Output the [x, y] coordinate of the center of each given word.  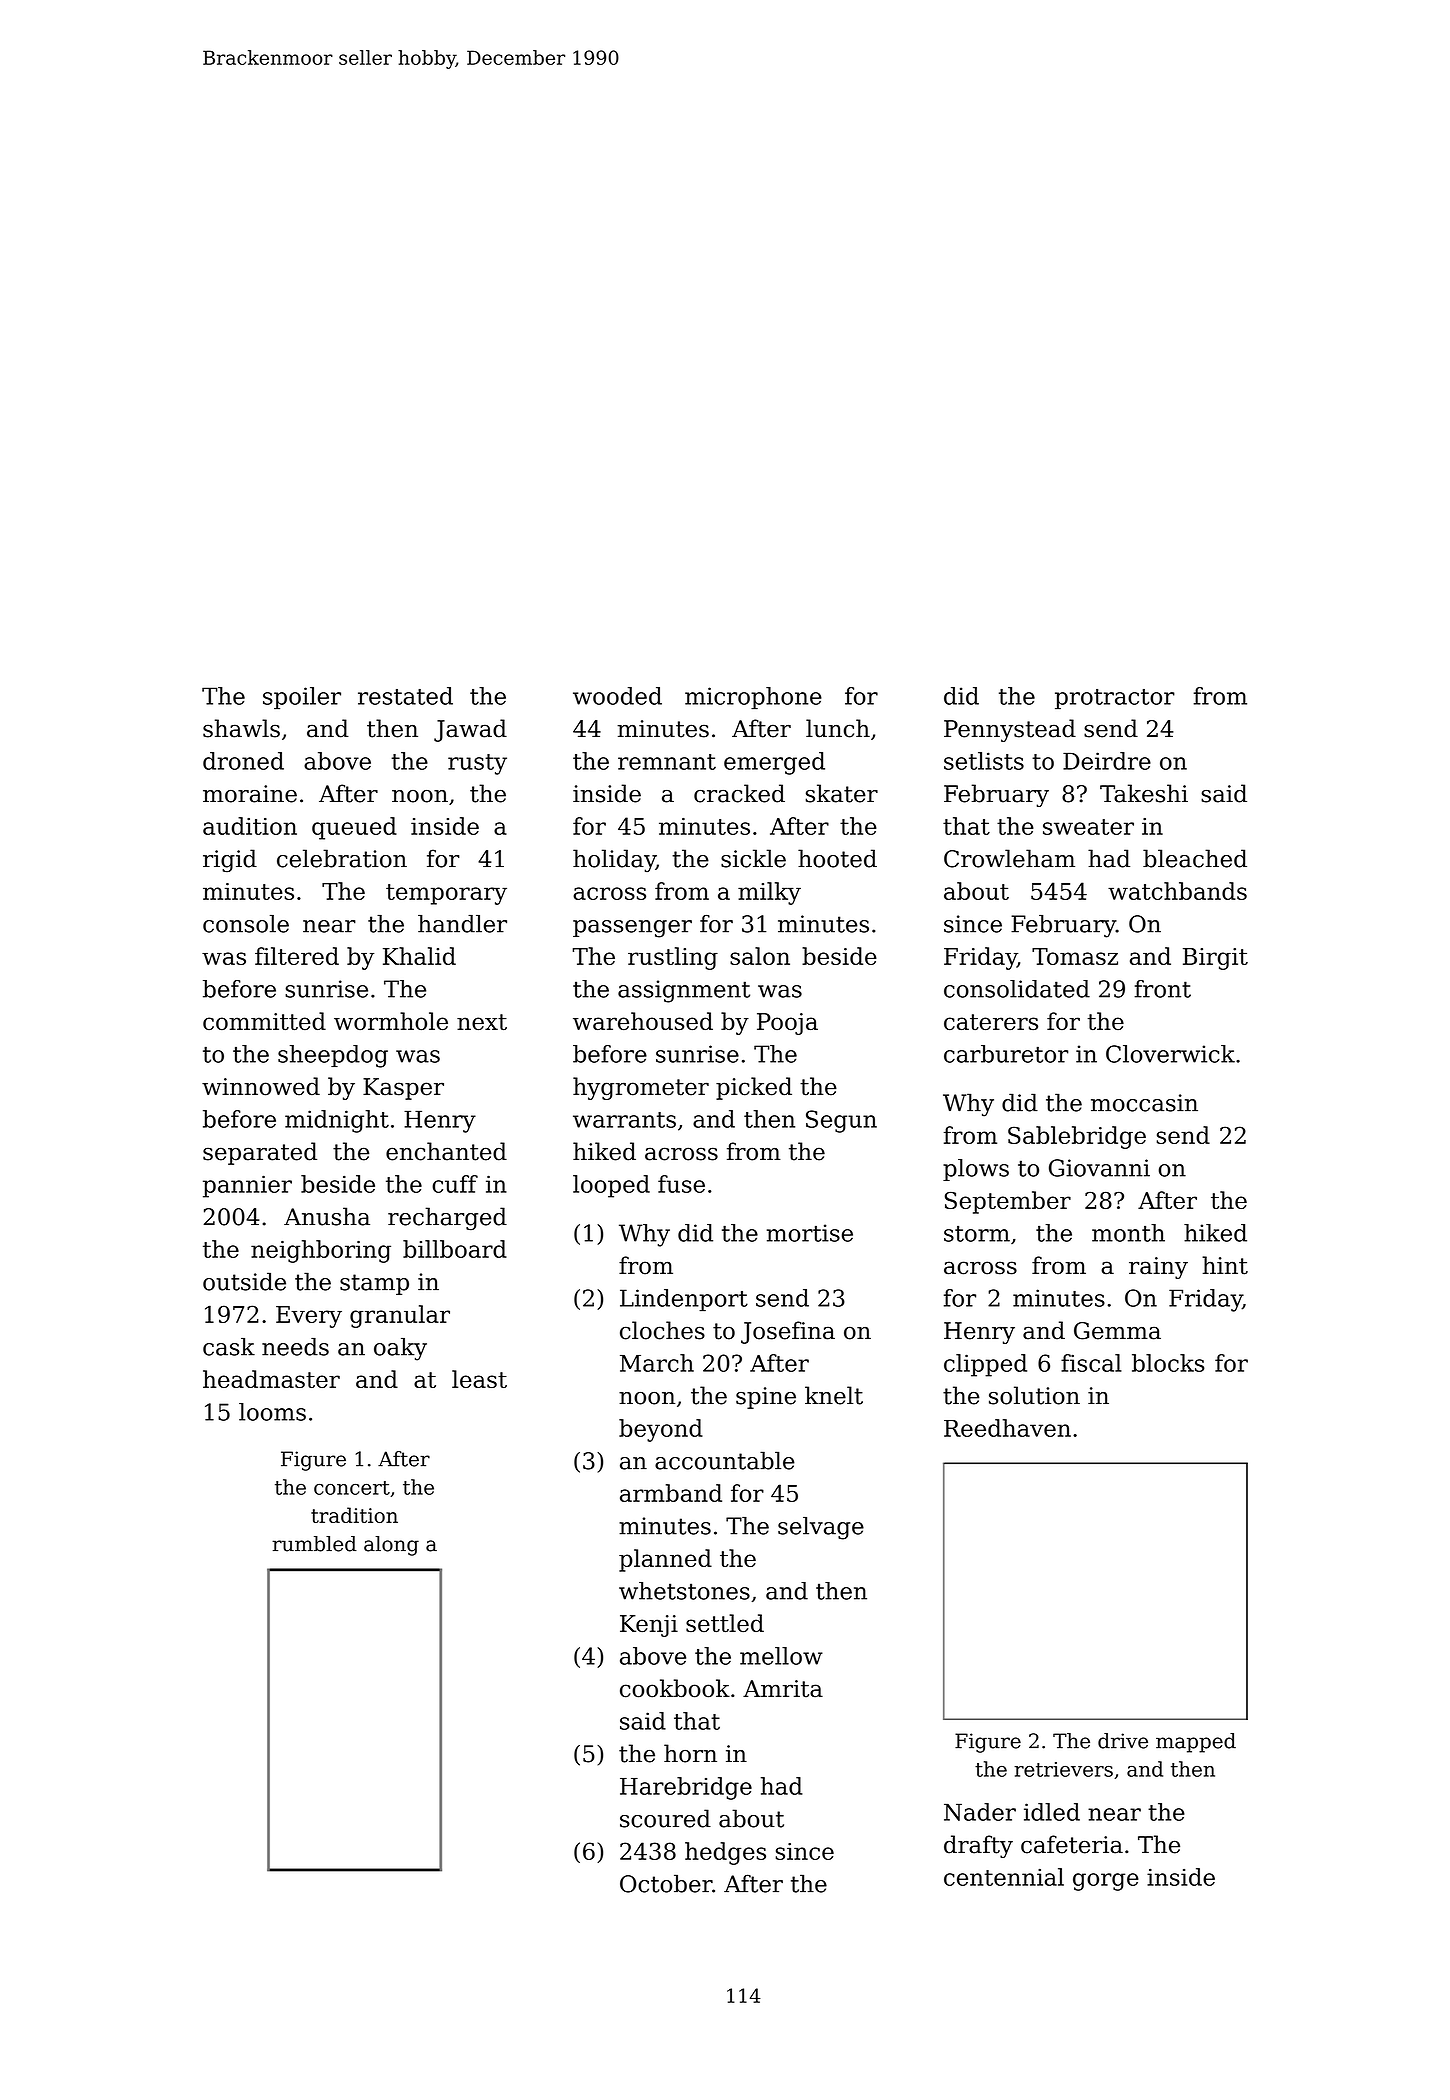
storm [977, 1234]
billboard [455, 1249]
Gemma [1117, 1331]
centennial [1004, 1877]
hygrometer [641, 1088]
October [666, 1883]
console [246, 924]
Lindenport [684, 1300]
